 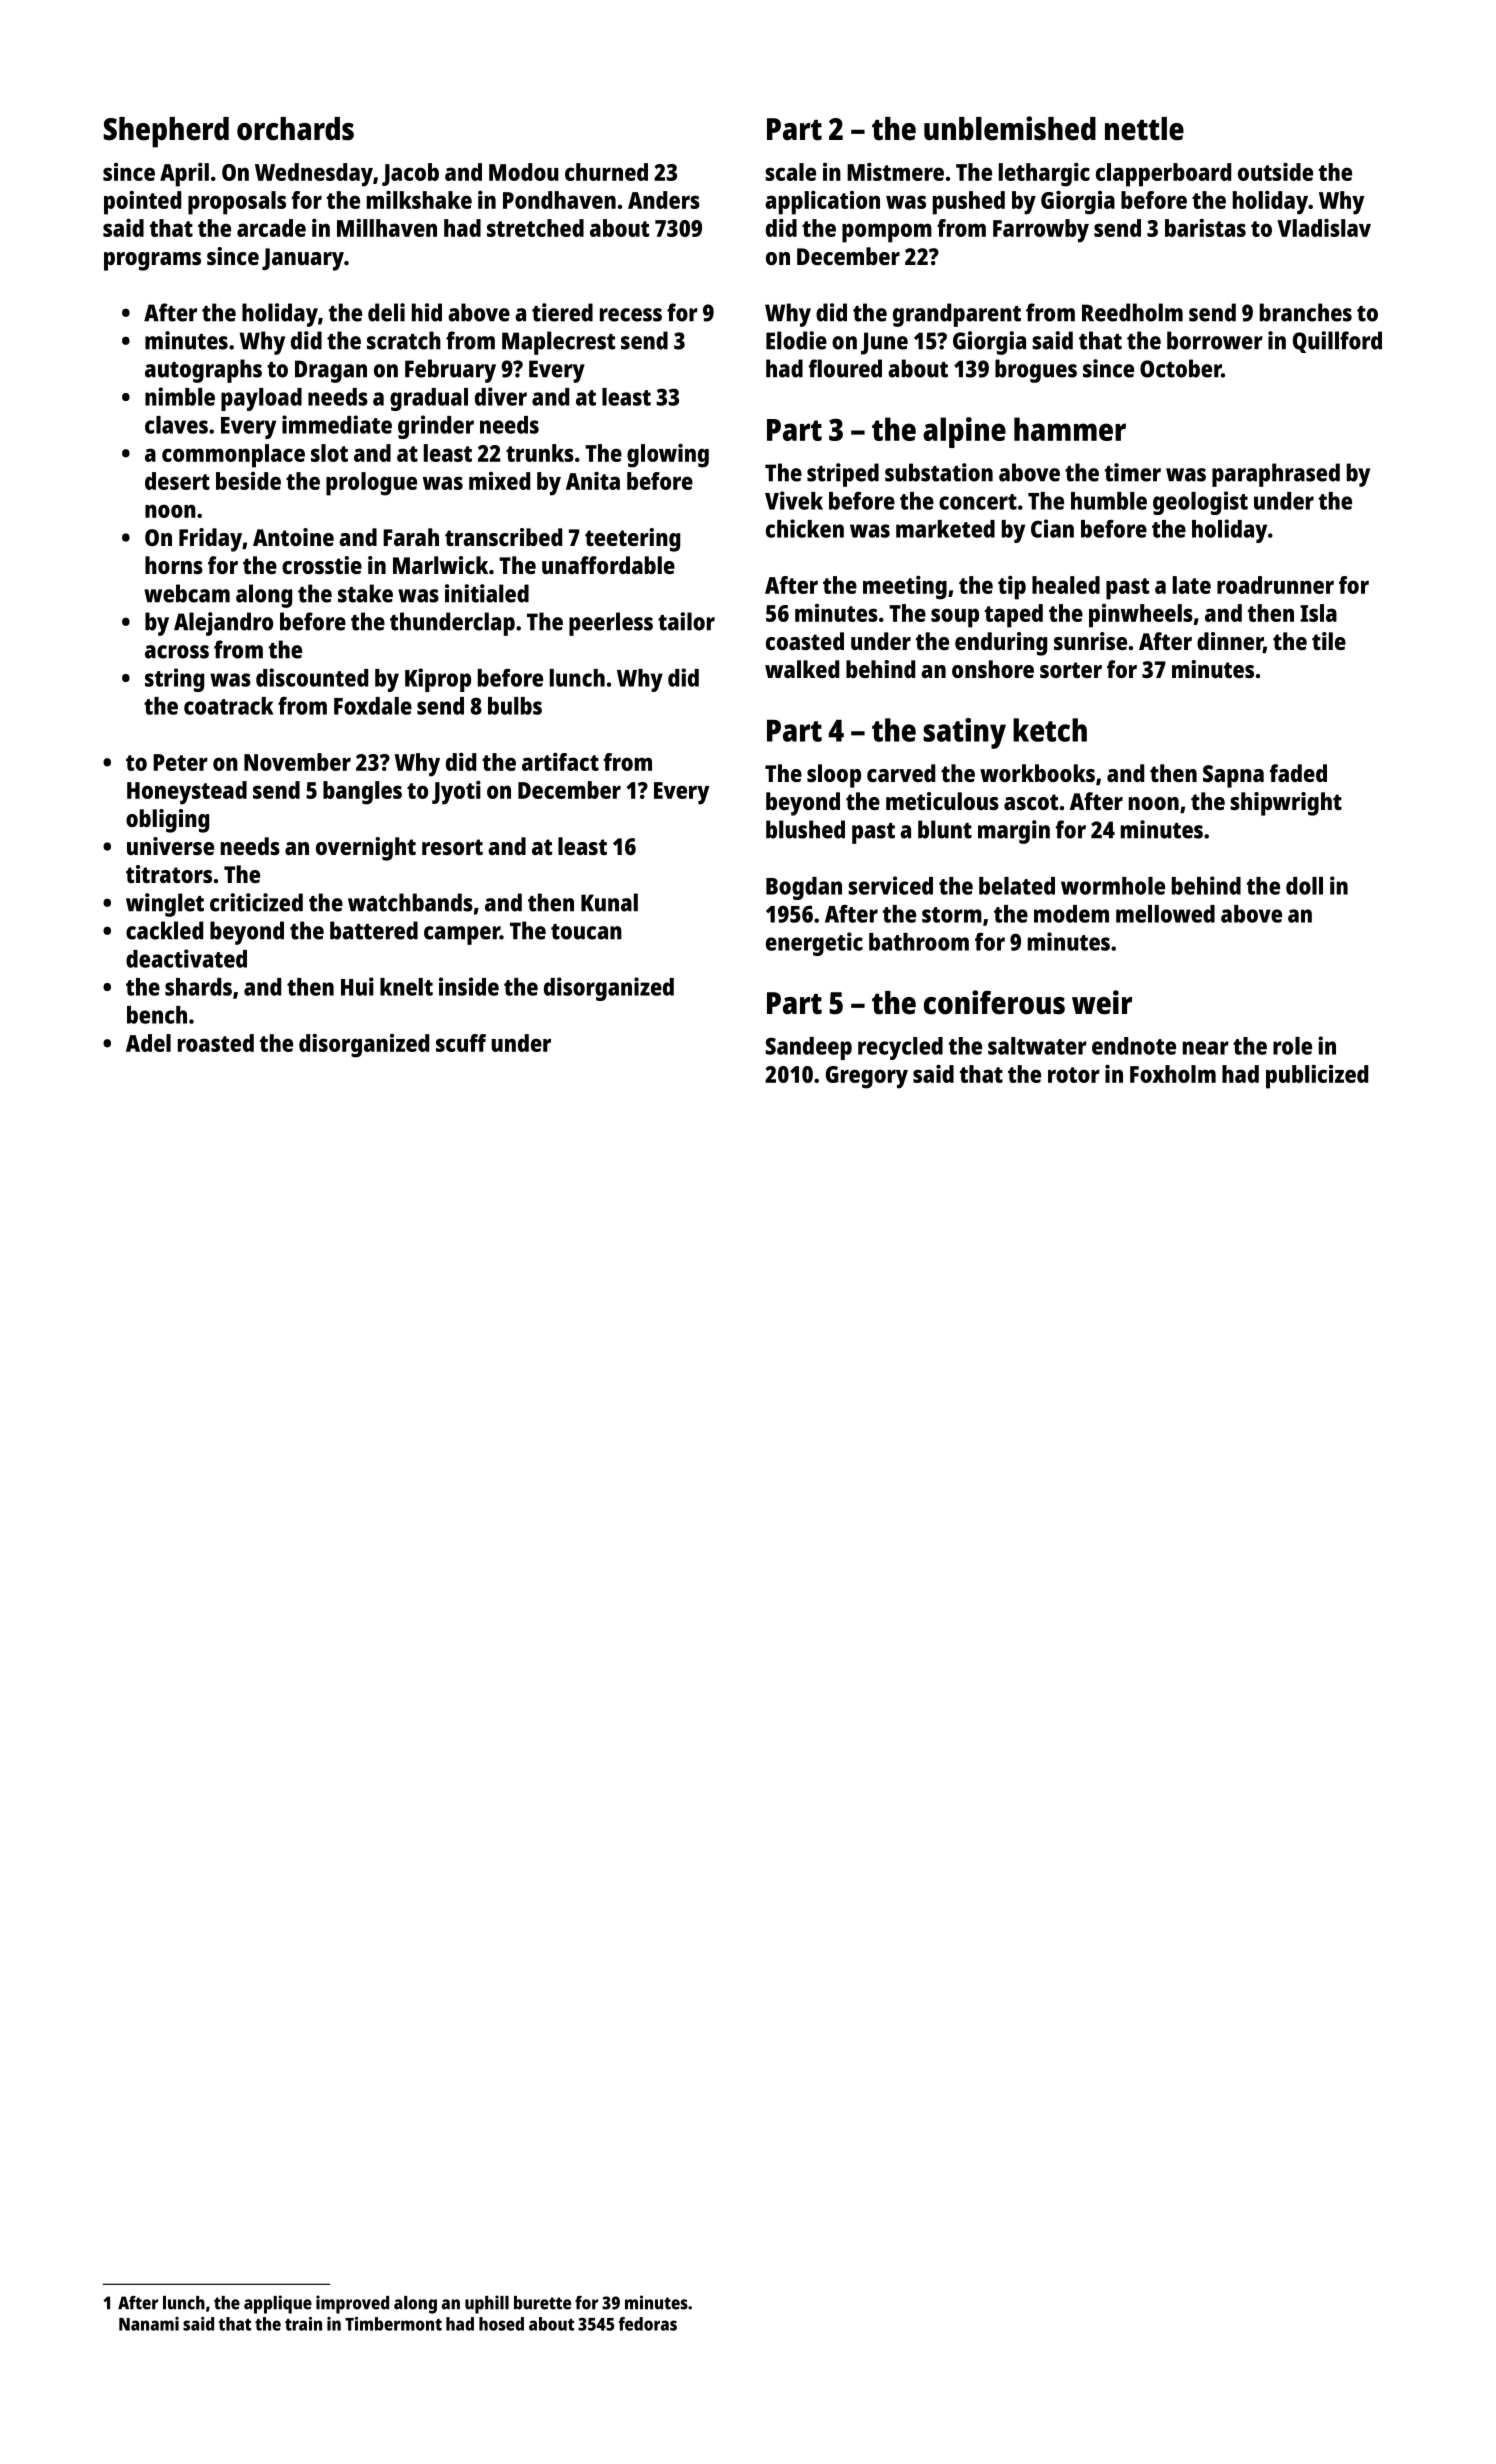 I want to click on hosed, so click(x=501, y=2324).
